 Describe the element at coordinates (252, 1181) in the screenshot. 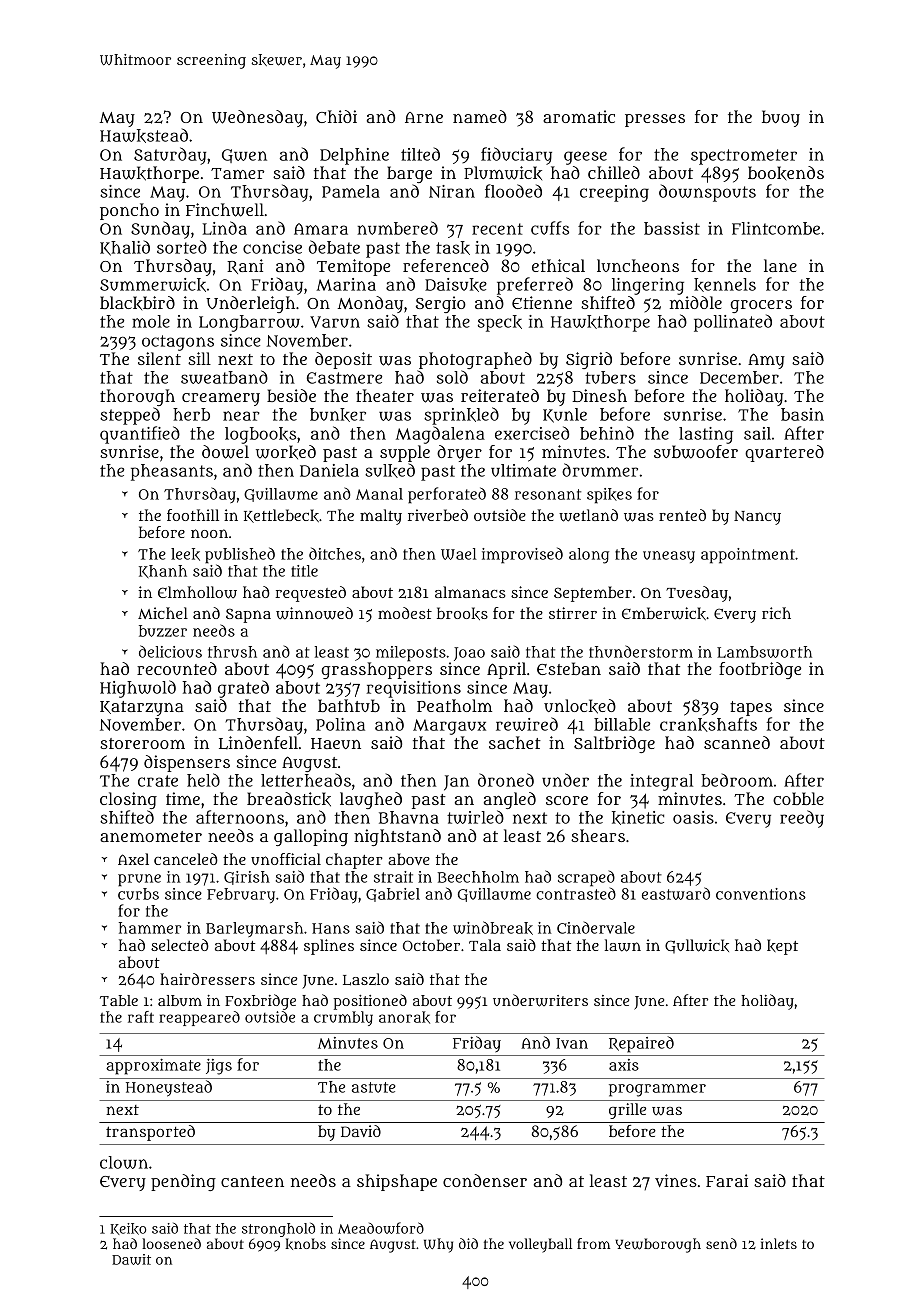

I see `canteen` at that location.
